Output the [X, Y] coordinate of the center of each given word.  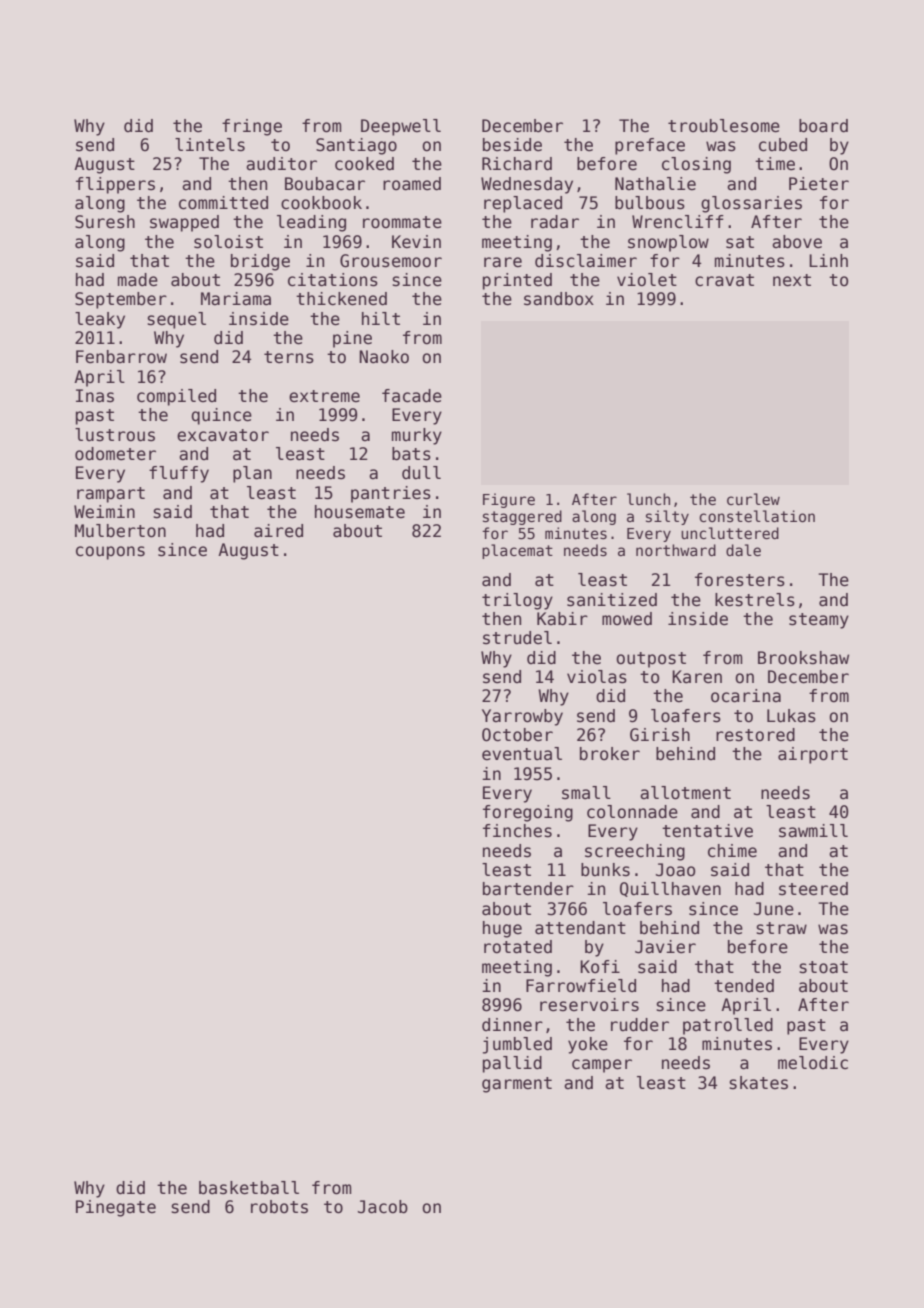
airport [813, 755]
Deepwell [401, 127]
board [823, 126]
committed [223, 203]
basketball [249, 1188]
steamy [819, 621]
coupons [110, 553]
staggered [522, 517]
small [586, 793]
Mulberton [120, 531]
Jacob [383, 1207]
